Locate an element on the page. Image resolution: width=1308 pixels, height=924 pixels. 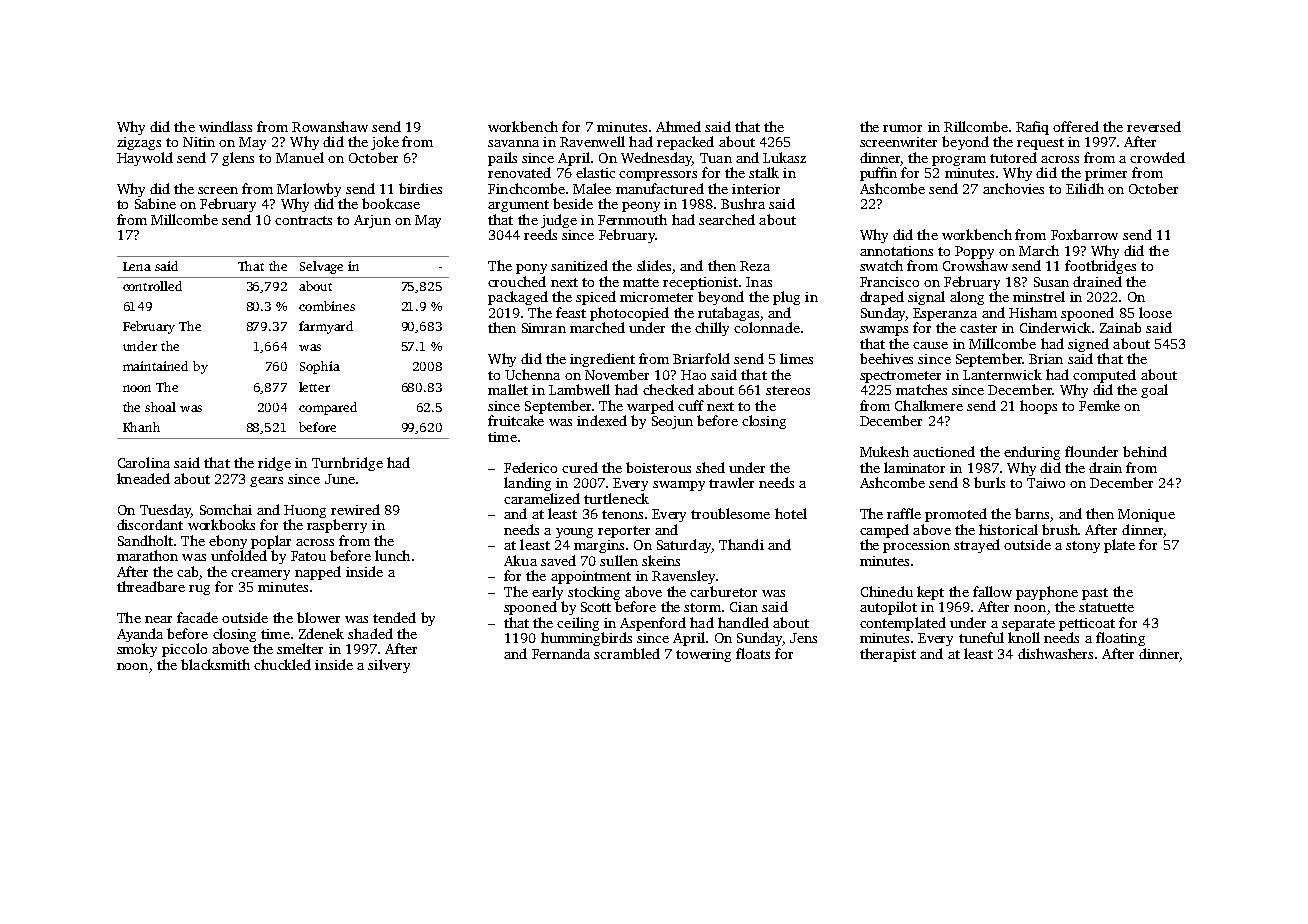
Femke is located at coordinates (1099, 405).
